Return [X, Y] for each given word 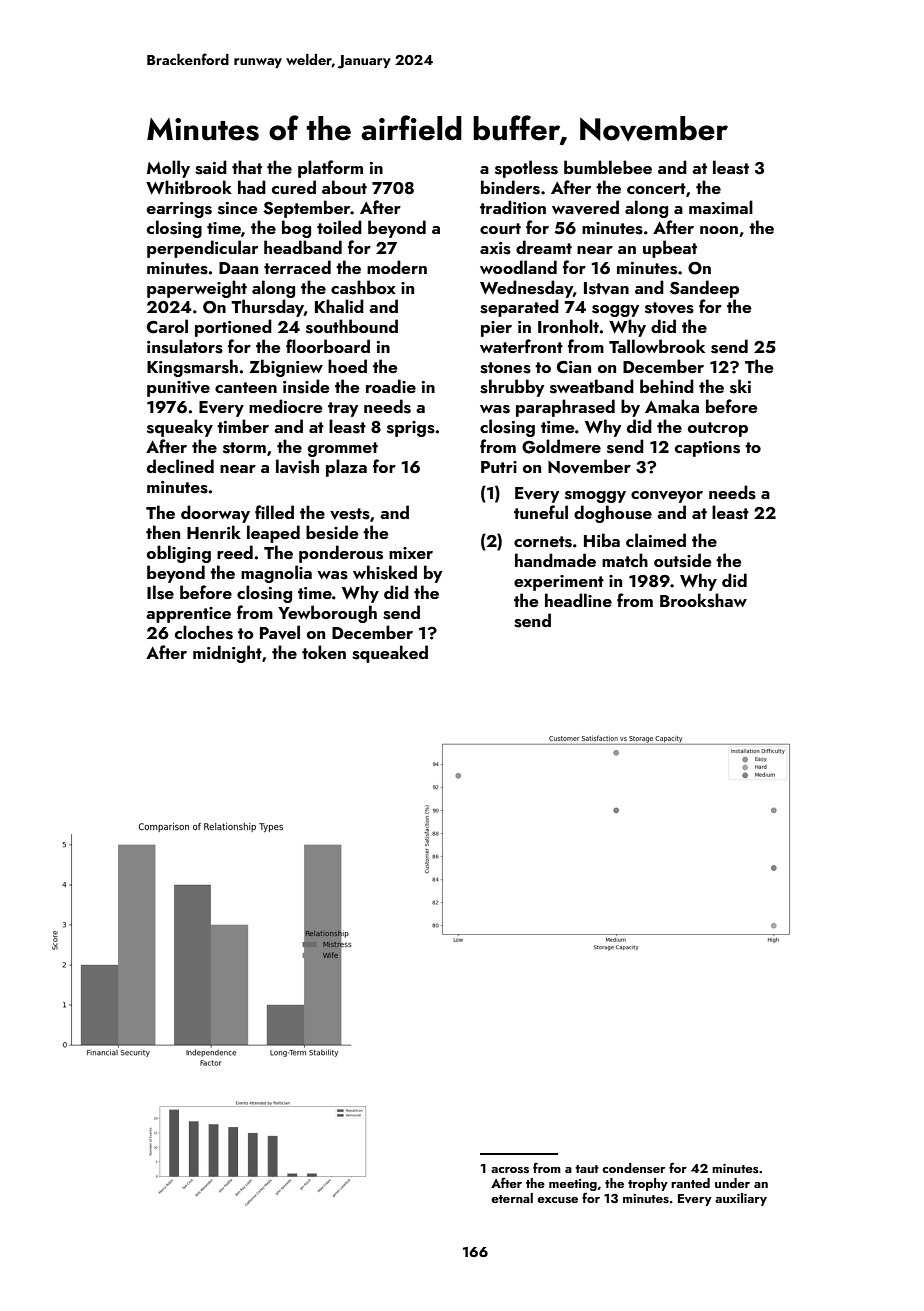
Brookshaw [703, 600]
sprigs [411, 429]
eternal [512, 1198]
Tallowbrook [657, 346]
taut [587, 1169]
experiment [559, 583]
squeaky [180, 428]
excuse [557, 1200]
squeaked [390, 654]
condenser [633, 1168]
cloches [204, 632]
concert [656, 188]
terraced [297, 267]
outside [683, 560]
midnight [227, 654]
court [500, 228]
